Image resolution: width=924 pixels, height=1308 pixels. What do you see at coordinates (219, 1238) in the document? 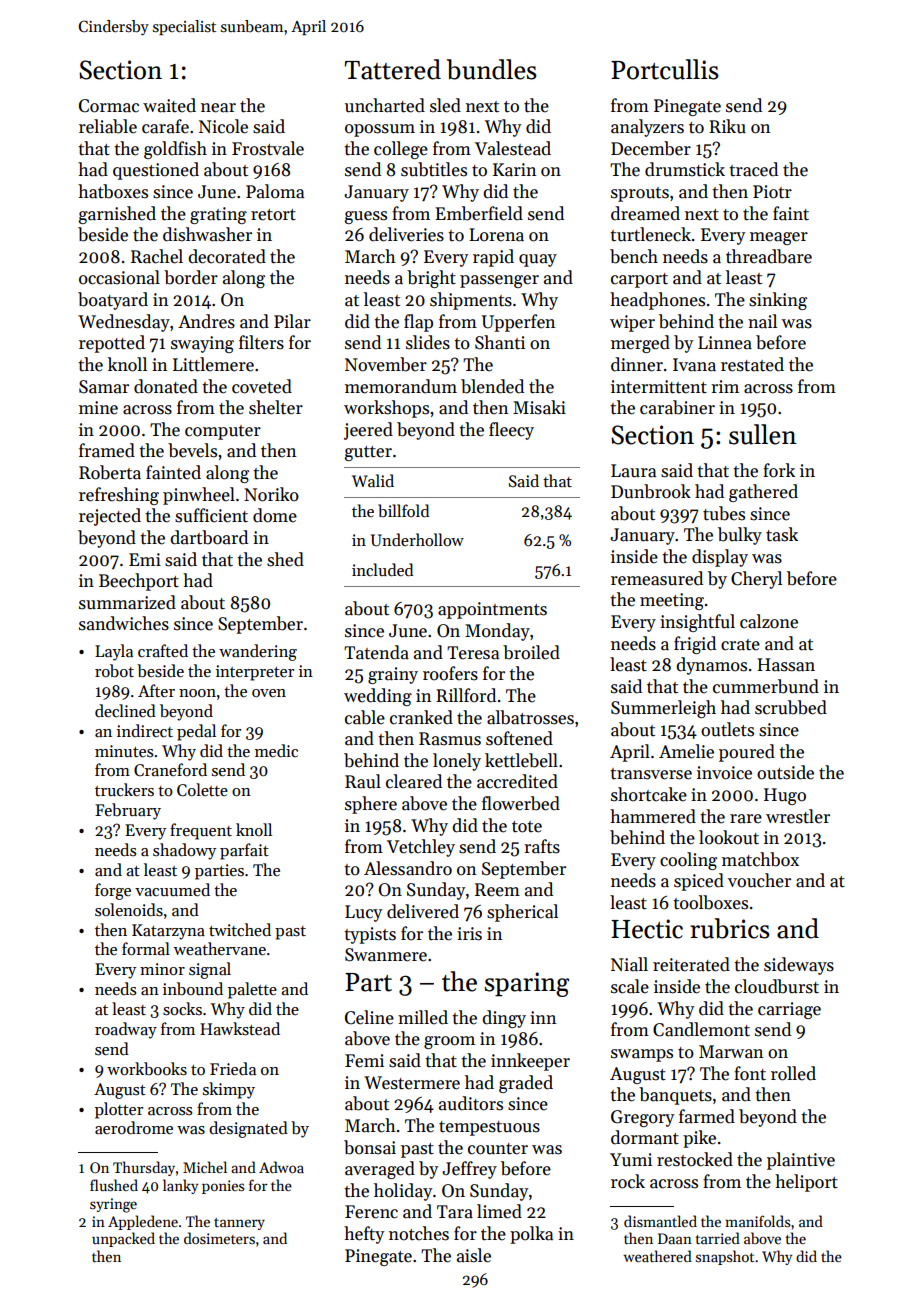
I see `dosimeters` at bounding box center [219, 1238].
